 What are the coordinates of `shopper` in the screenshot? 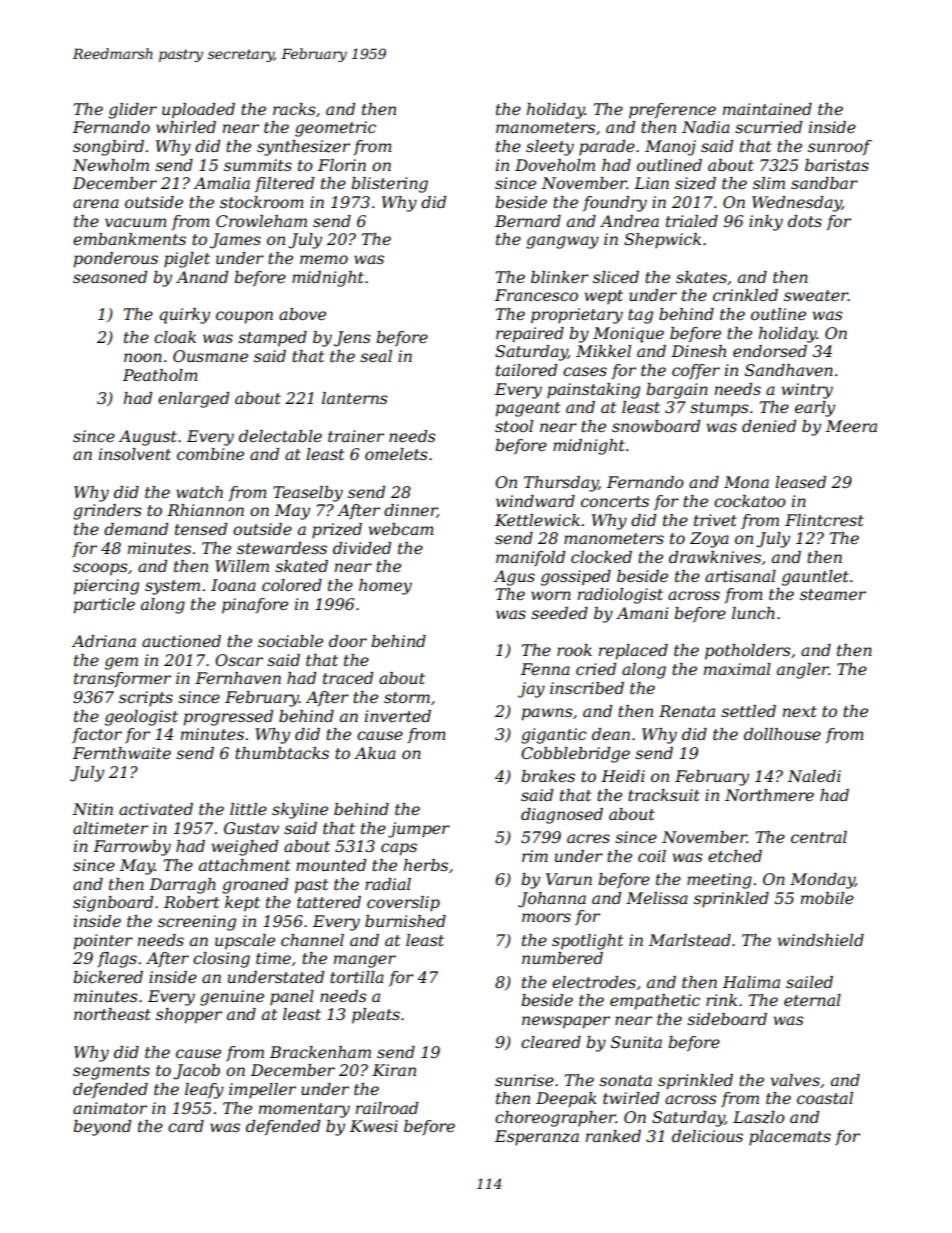 It's located at (189, 1016).
